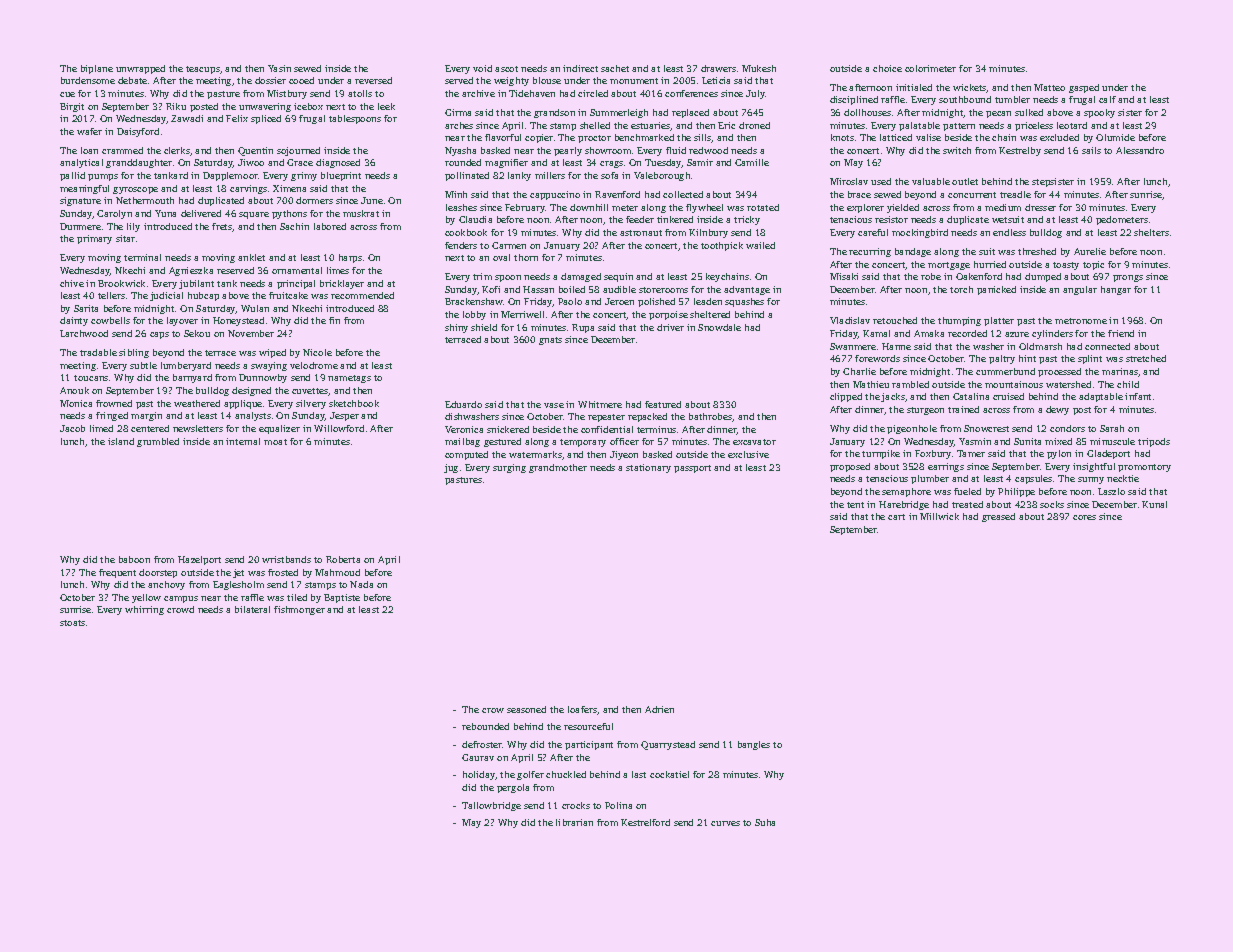 Image resolution: width=1233 pixels, height=952 pixels. Describe the element at coordinates (255, 151) in the image. I see `Quentin` at that location.
